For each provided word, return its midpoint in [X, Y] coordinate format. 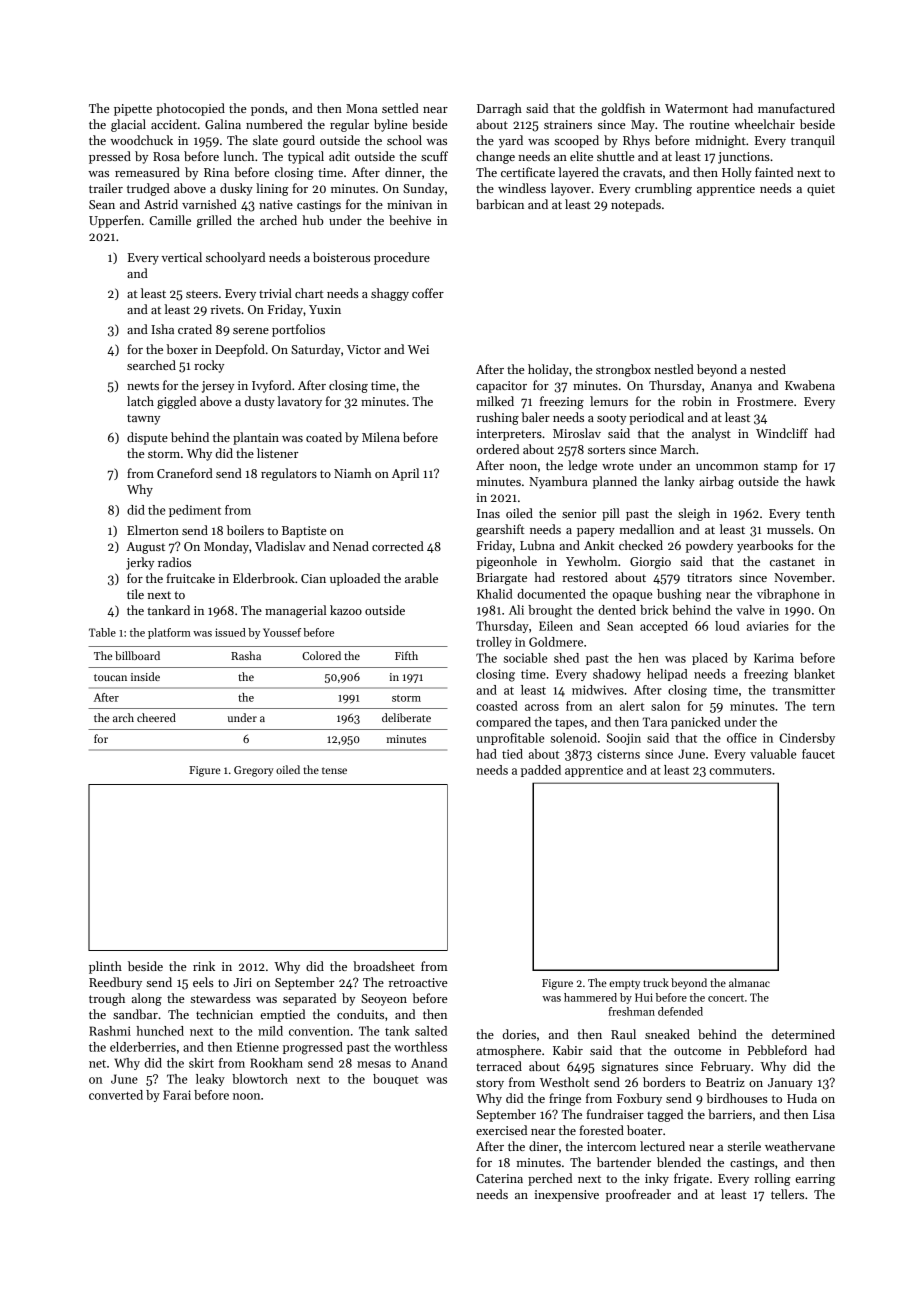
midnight [720, 141]
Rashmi [110, 1031]
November [803, 577]
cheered [156, 717]
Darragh [499, 109]
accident [174, 124]
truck [656, 982]
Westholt [565, 1082]
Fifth [406, 655]
